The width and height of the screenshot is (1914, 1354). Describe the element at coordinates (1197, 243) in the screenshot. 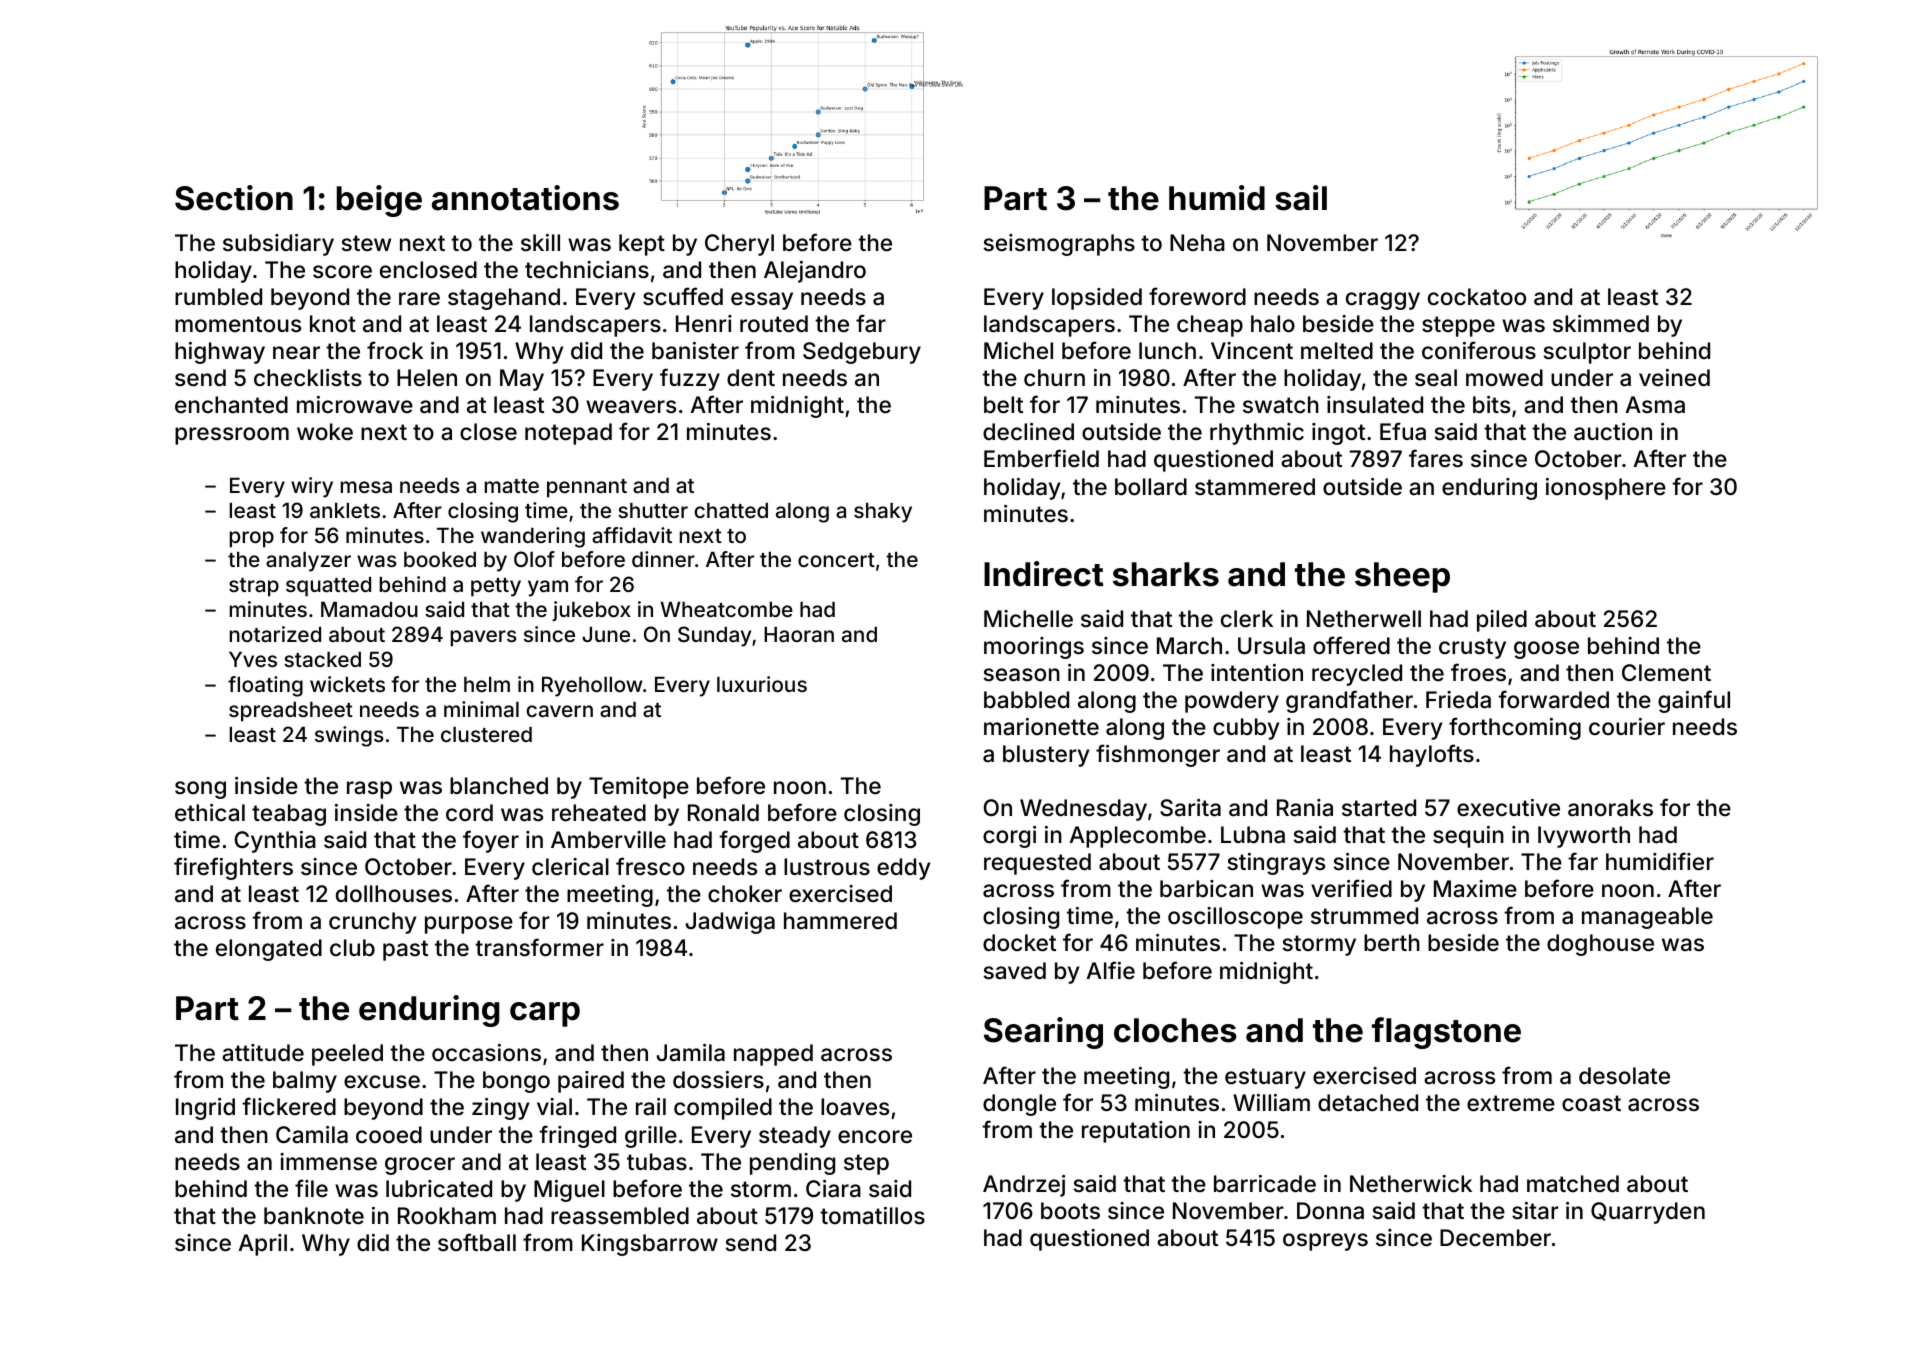

I see `Neha` at that location.
